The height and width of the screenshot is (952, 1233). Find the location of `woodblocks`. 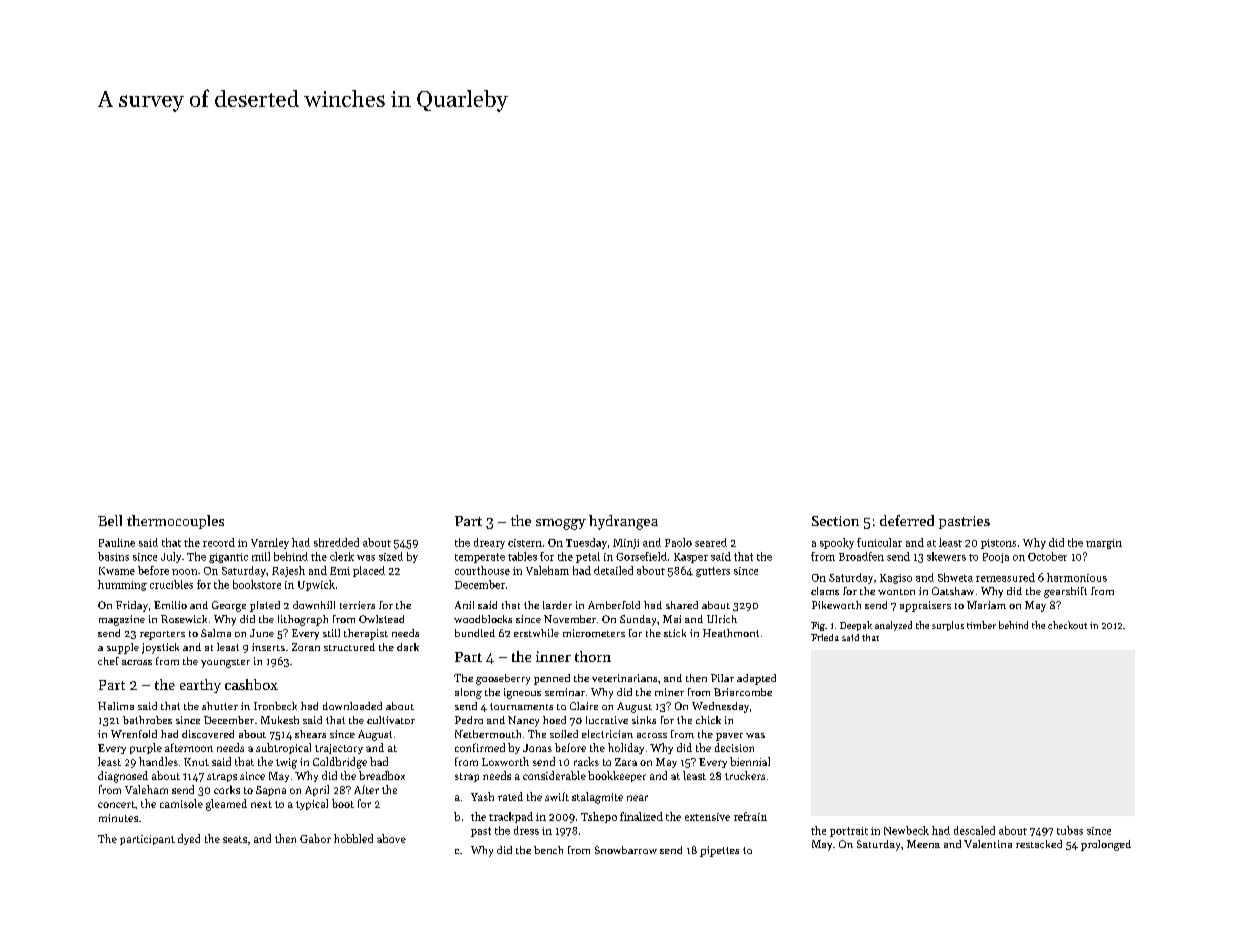

woodblocks is located at coordinates (483, 619).
